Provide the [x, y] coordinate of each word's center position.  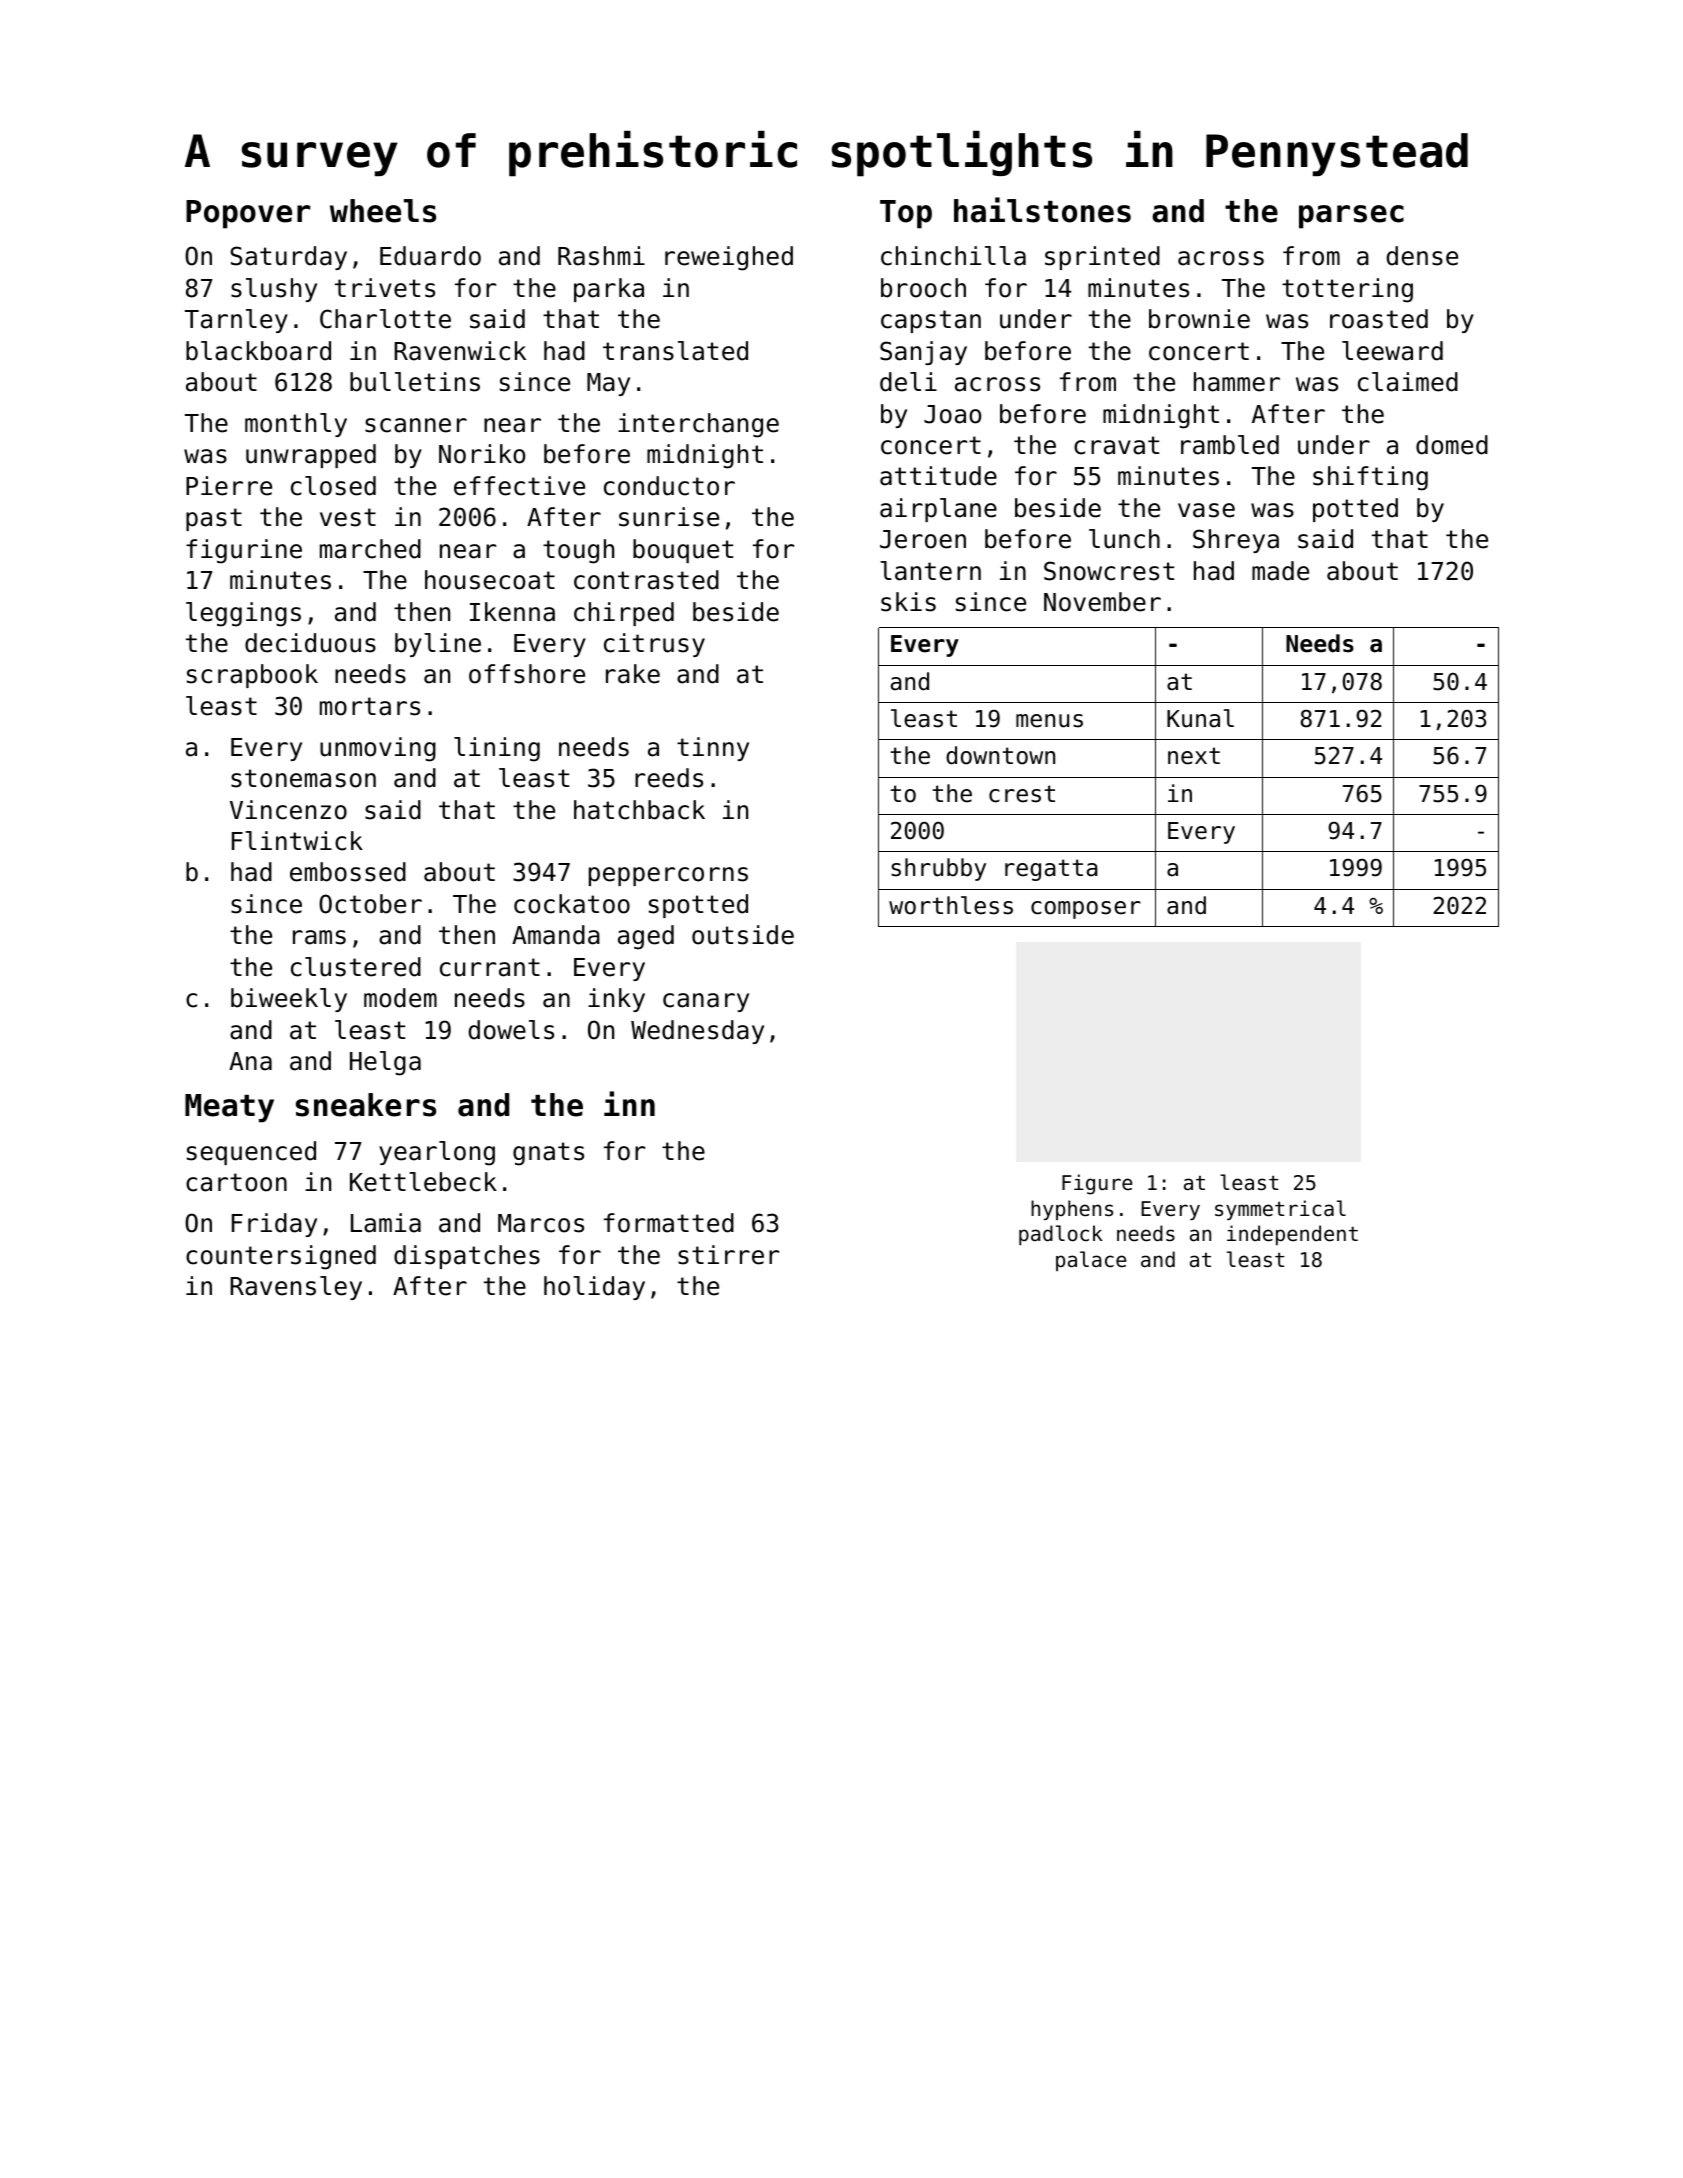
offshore [527, 674]
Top [906, 214]
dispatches [467, 1257]
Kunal [1200, 718]
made [1280, 571]
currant [490, 967]
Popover [248, 214]
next [1194, 756]
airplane [938, 510]
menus [1049, 721]
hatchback [639, 810]
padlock [1061, 1235]
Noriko [482, 454]
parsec [1351, 217]
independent [1292, 1235]
